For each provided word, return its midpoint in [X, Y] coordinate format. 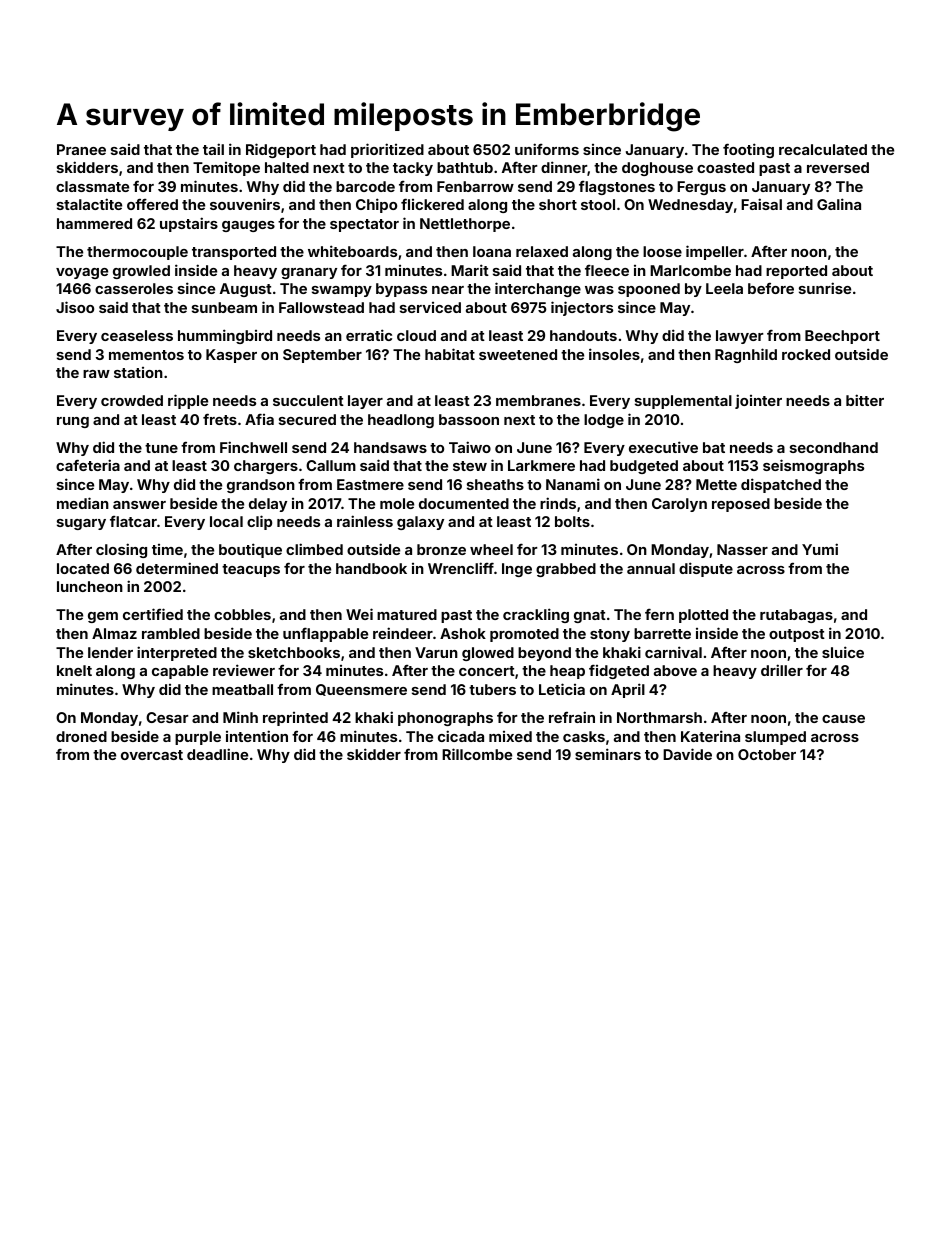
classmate [92, 186]
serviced [430, 307]
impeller [715, 252]
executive [663, 447]
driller [782, 670]
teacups [251, 570]
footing [748, 150]
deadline [217, 754]
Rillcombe [477, 754]
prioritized [387, 150]
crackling [536, 615]
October [767, 754]
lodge [604, 421]
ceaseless [137, 335]
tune [161, 448]
